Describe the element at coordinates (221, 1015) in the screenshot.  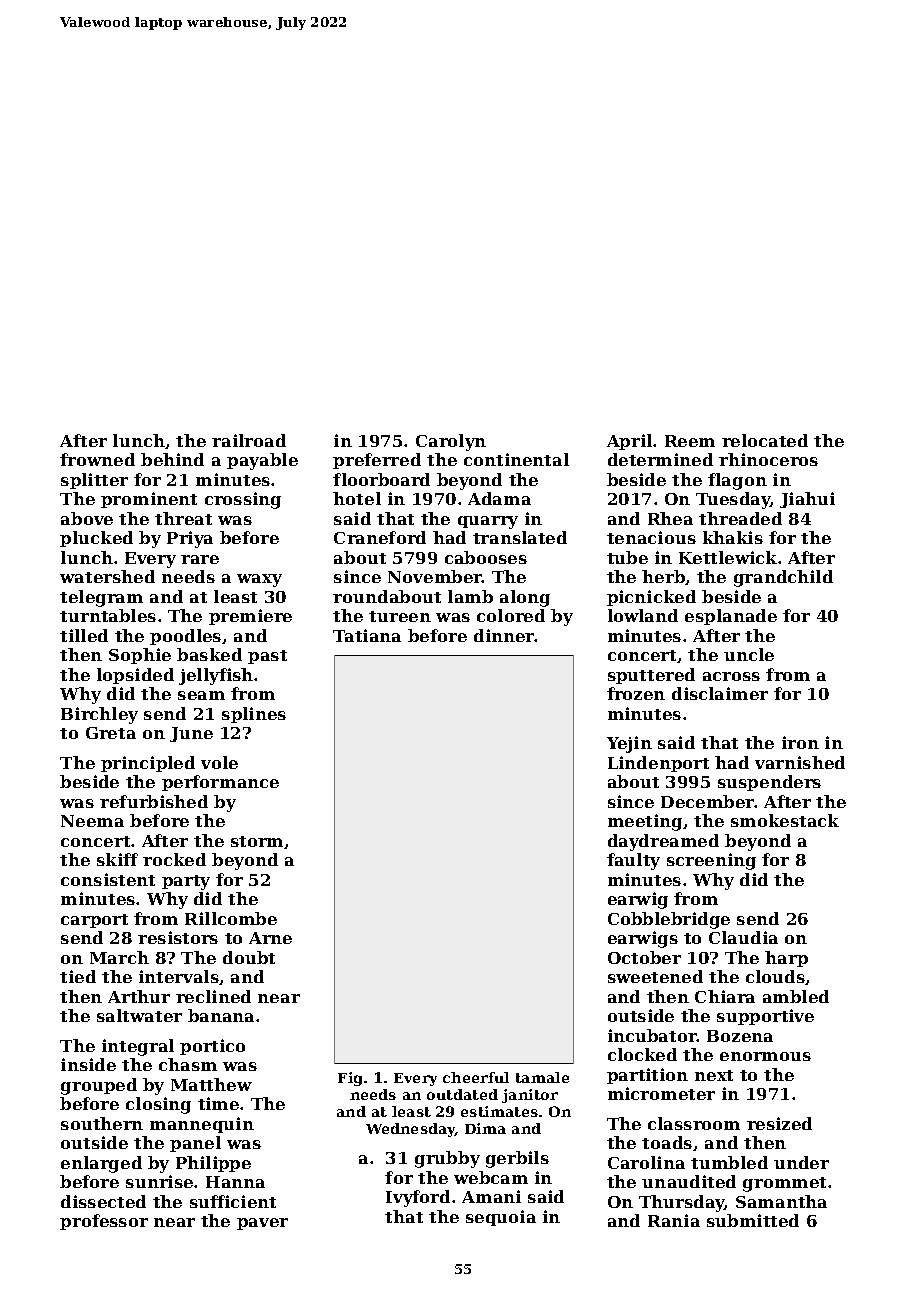
I see `banana` at that location.
